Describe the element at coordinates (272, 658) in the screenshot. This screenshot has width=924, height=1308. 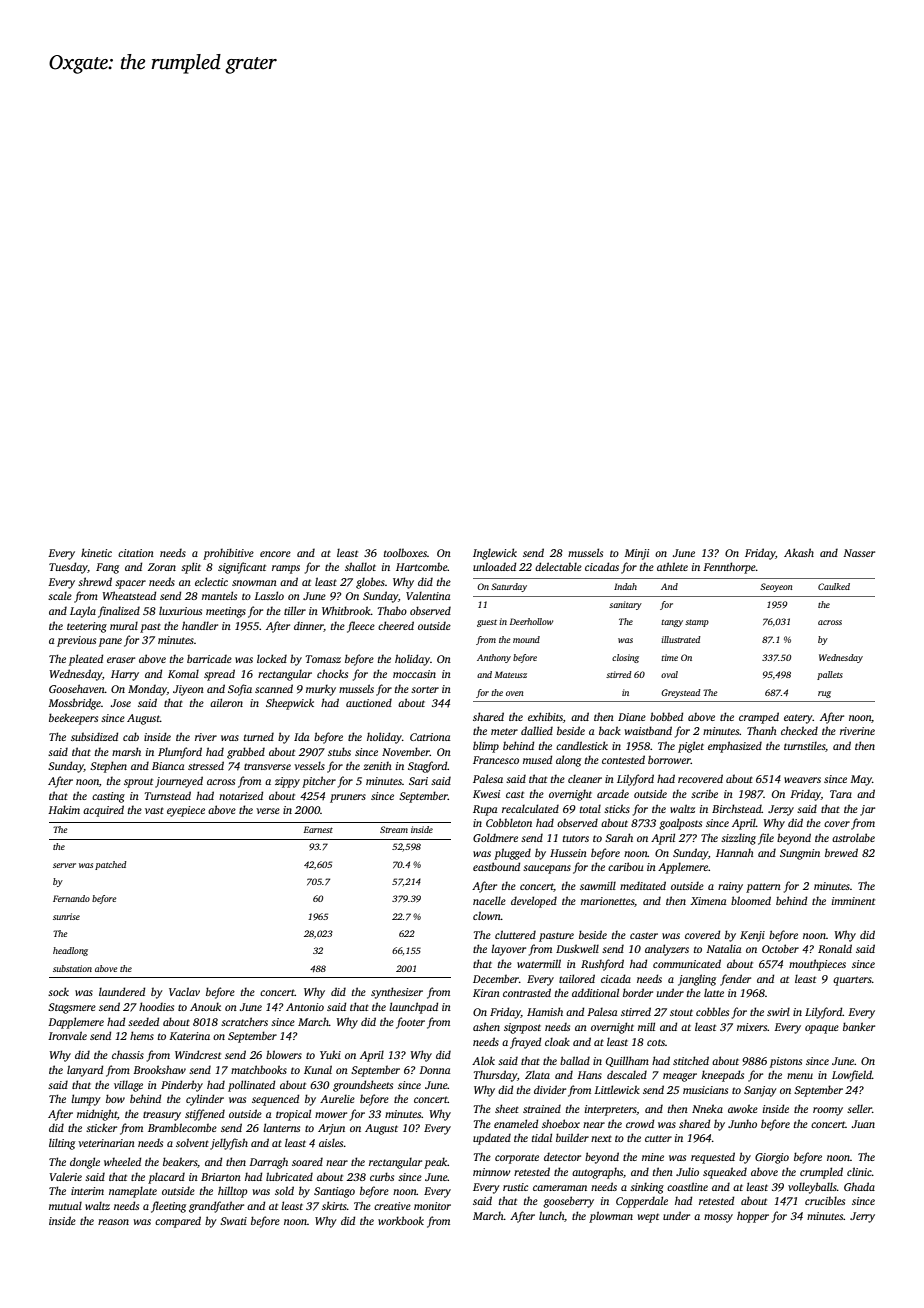
I see `locked` at that location.
